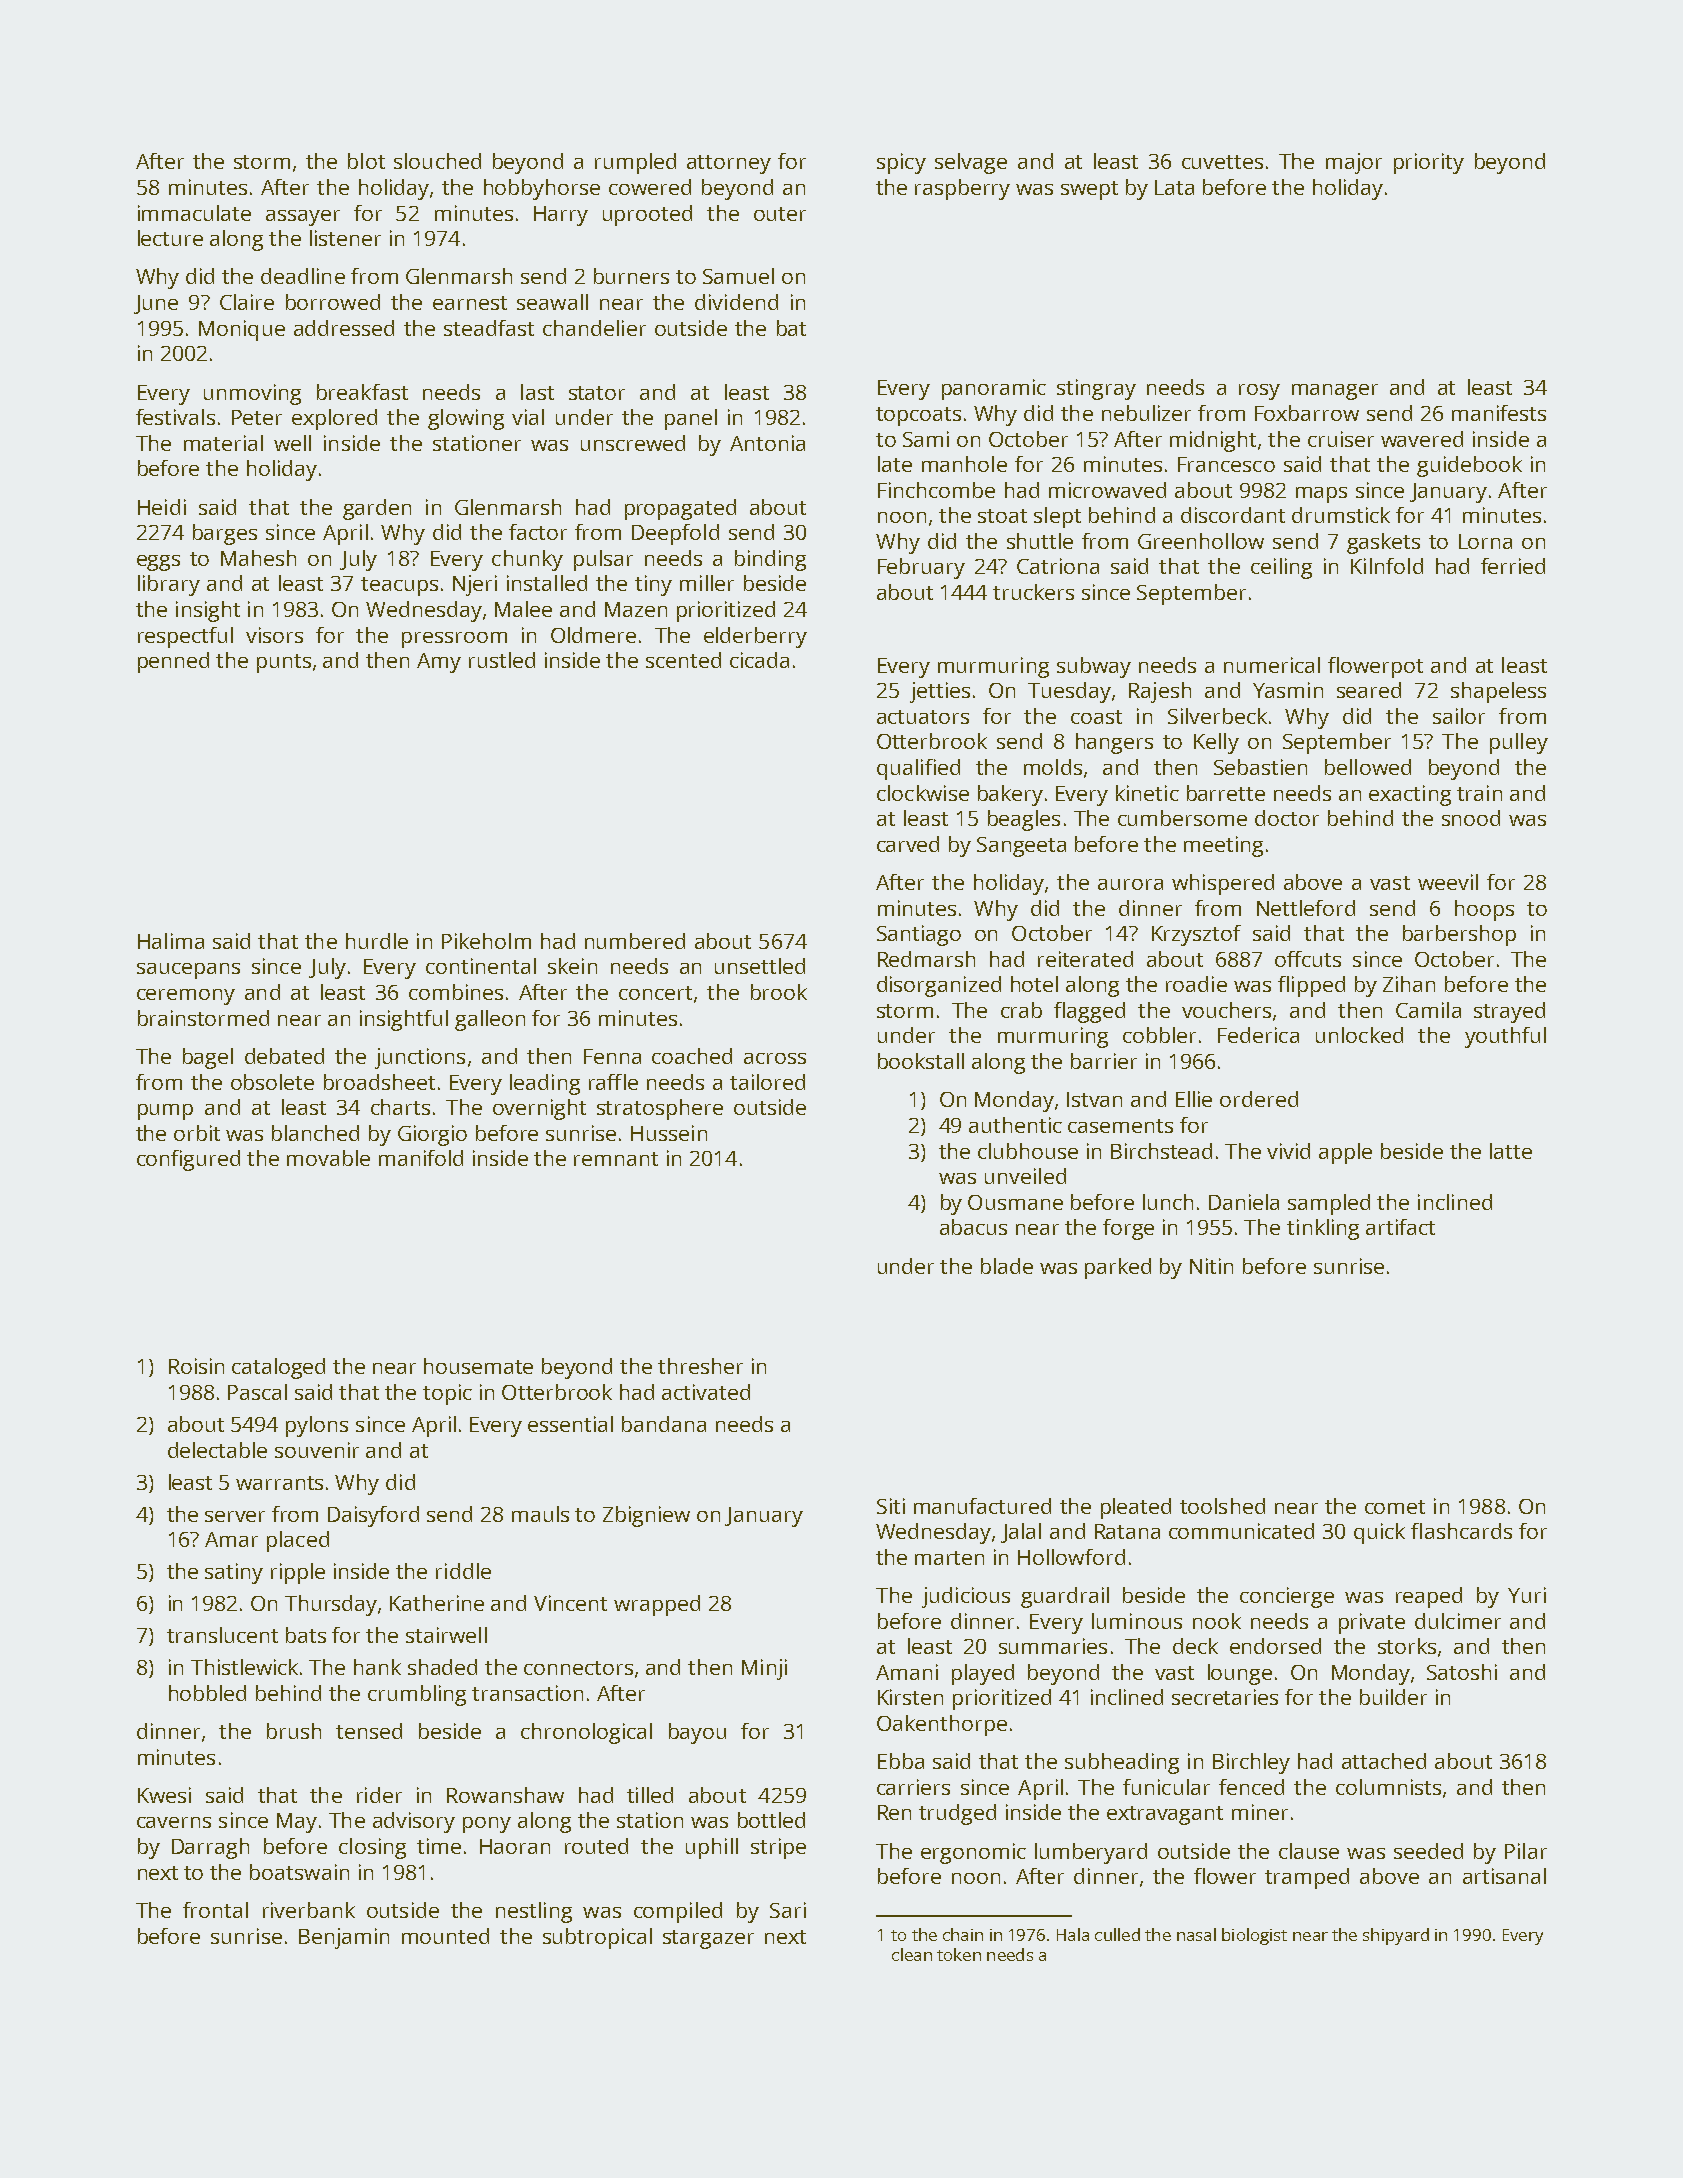 Image resolution: width=1683 pixels, height=2178 pixels. Describe the element at coordinates (478, 1366) in the screenshot. I see `housemate` at that location.
